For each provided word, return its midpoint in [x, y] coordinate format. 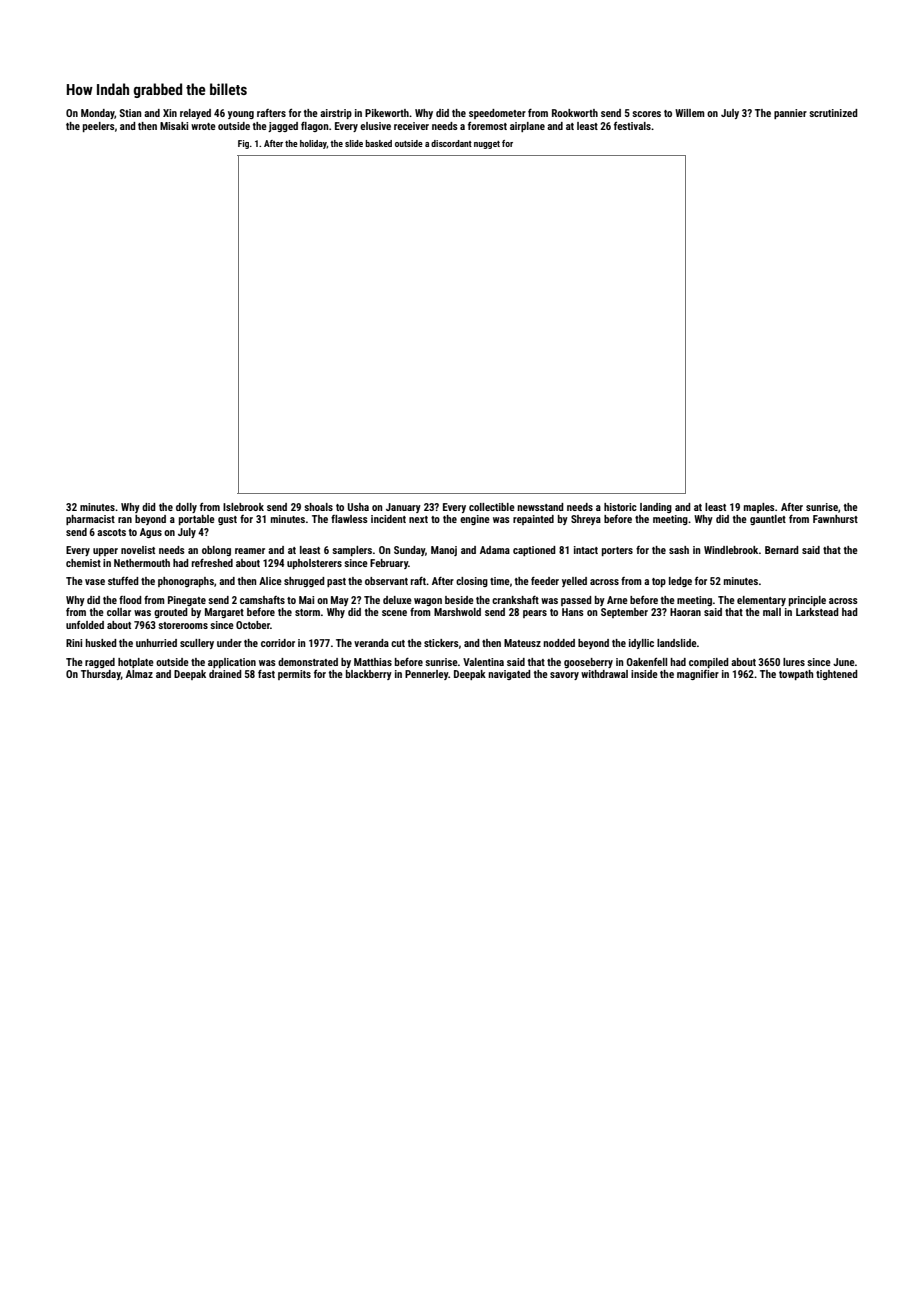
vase [95, 582]
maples [759, 508]
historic [620, 507]
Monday [98, 114]
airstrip [336, 114]
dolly [186, 508]
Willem [690, 113]
